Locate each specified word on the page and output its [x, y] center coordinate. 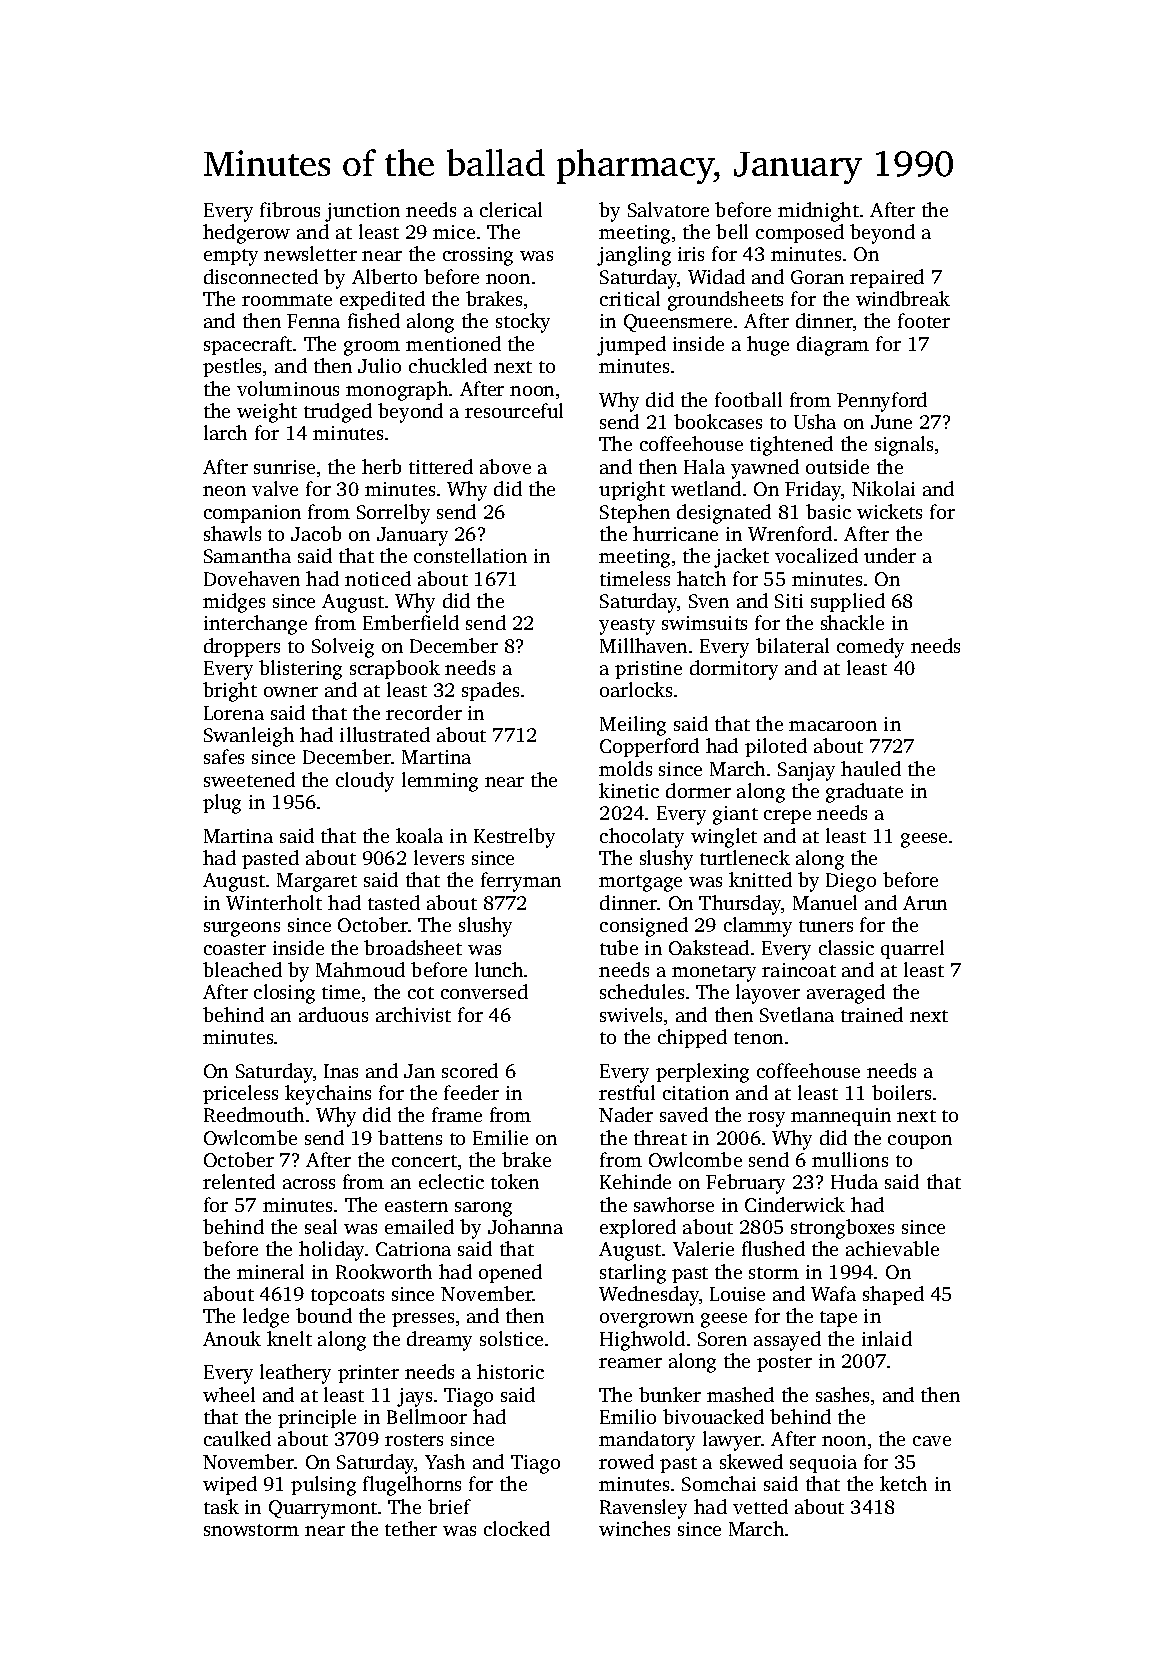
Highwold [642, 1341]
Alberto [384, 276]
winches [634, 1528]
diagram [833, 346]
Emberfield [411, 622]
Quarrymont [323, 1509]
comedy [870, 648]
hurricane [675, 533]
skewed [751, 1461]
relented [239, 1181]
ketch [903, 1483]
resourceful [514, 410]
